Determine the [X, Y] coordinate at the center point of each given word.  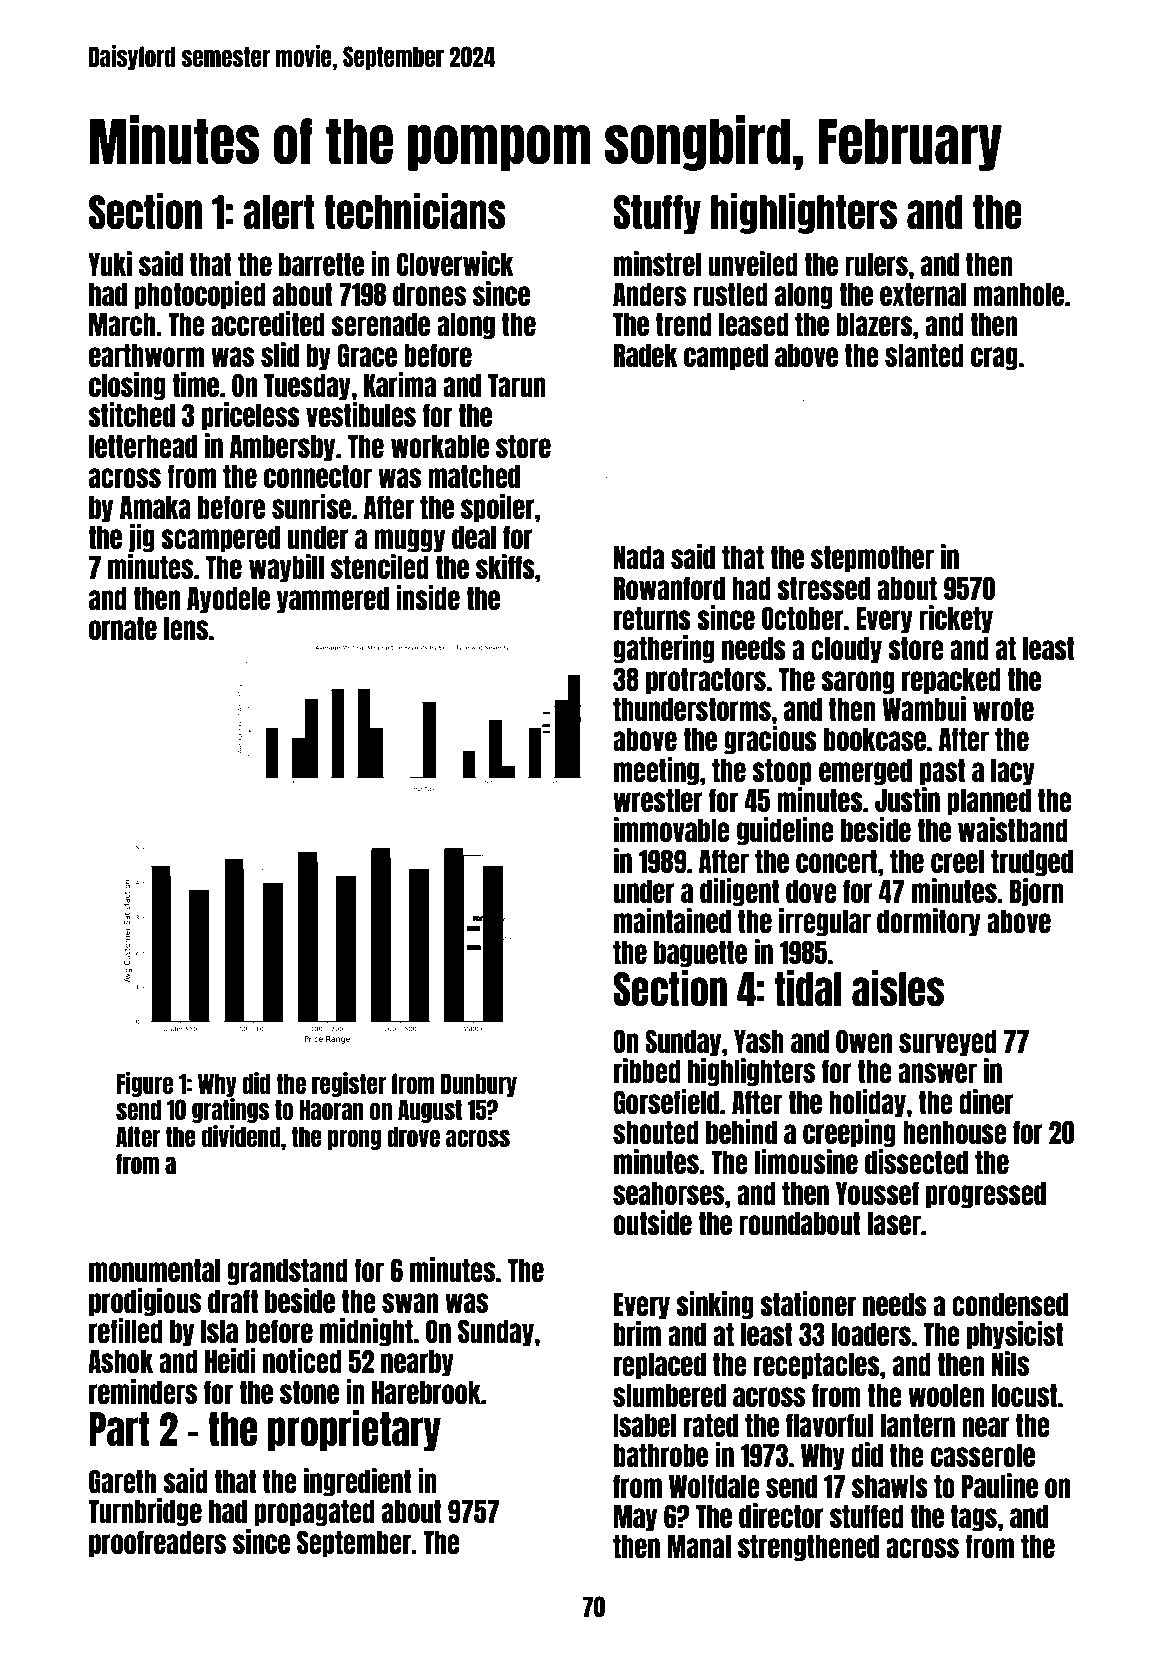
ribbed [647, 1070]
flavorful [829, 1425]
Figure [145, 1084]
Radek [646, 355]
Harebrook [426, 1392]
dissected [916, 1161]
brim [637, 1333]
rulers [876, 264]
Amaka [155, 507]
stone [309, 1392]
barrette [321, 264]
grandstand [287, 1272]
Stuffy [657, 214]
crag [994, 359]
